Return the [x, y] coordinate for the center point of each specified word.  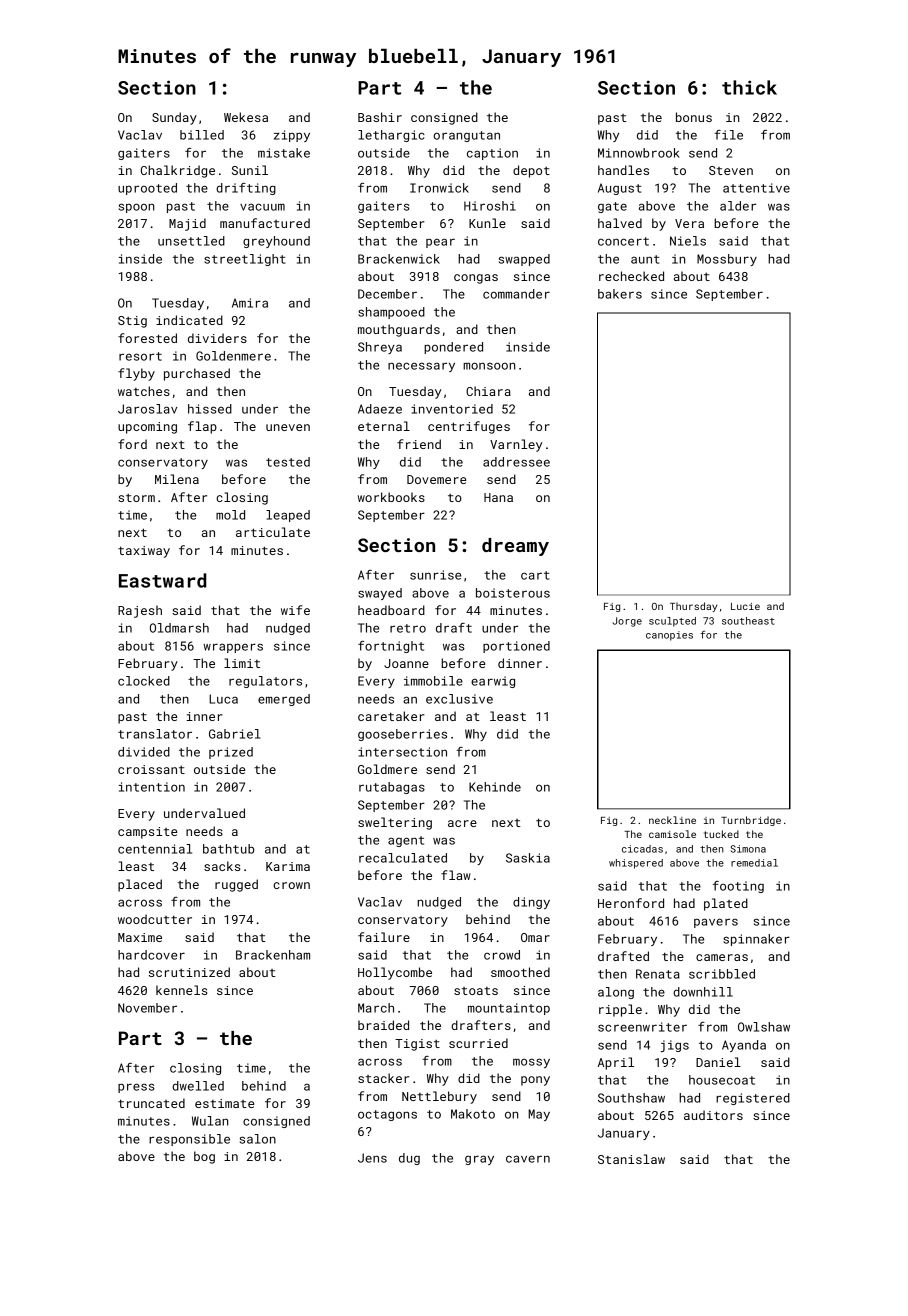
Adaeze [380, 409]
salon [258, 1139]
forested [147, 338]
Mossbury [727, 260]
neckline [672, 820]
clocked [144, 681]
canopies [669, 636]
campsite [147, 833]
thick [749, 87]
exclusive [459, 699]
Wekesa [246, 117]
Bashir [380, 117]
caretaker [391, 716]
